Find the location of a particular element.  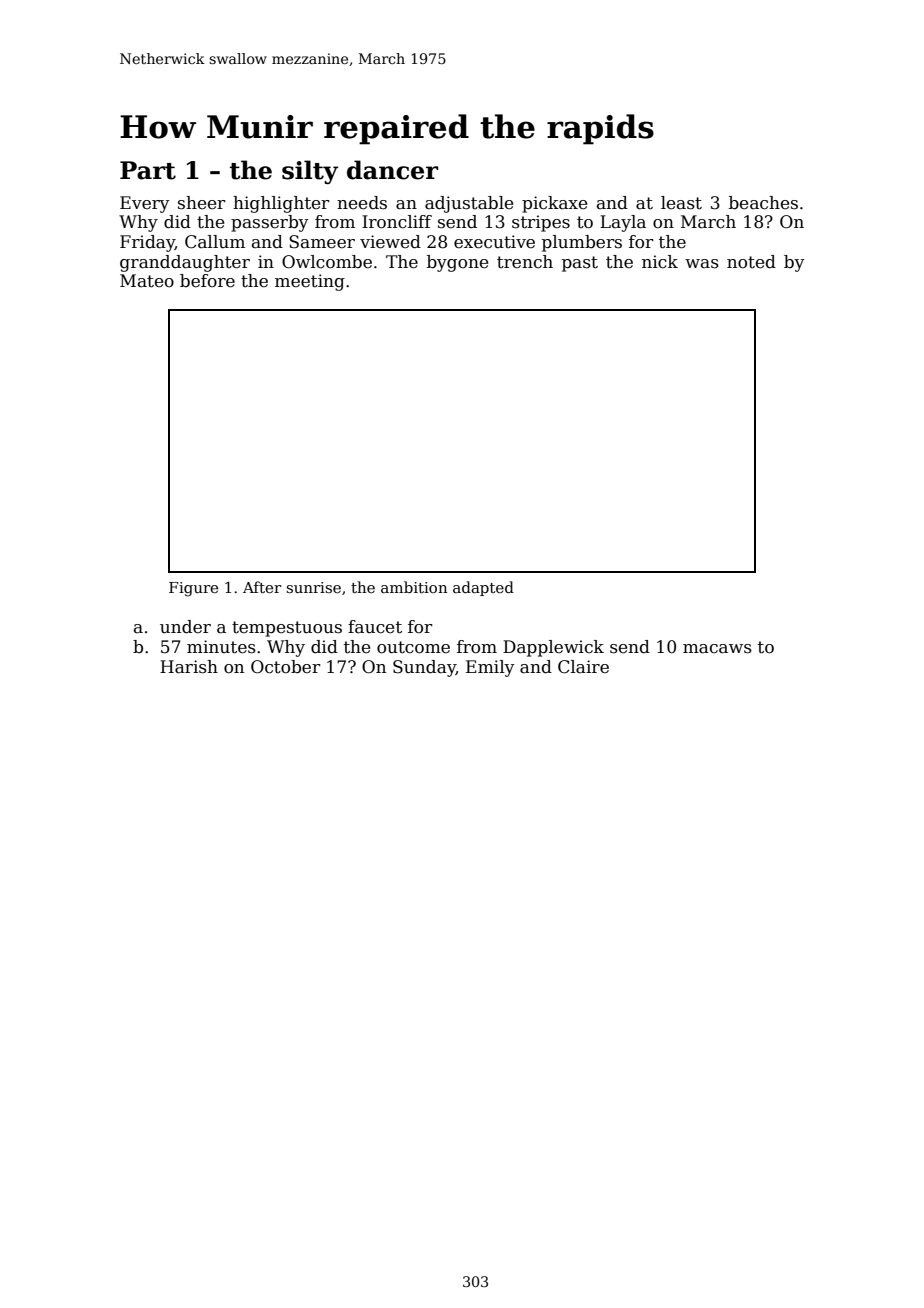

Emily is located at coordinates (490, 668).
